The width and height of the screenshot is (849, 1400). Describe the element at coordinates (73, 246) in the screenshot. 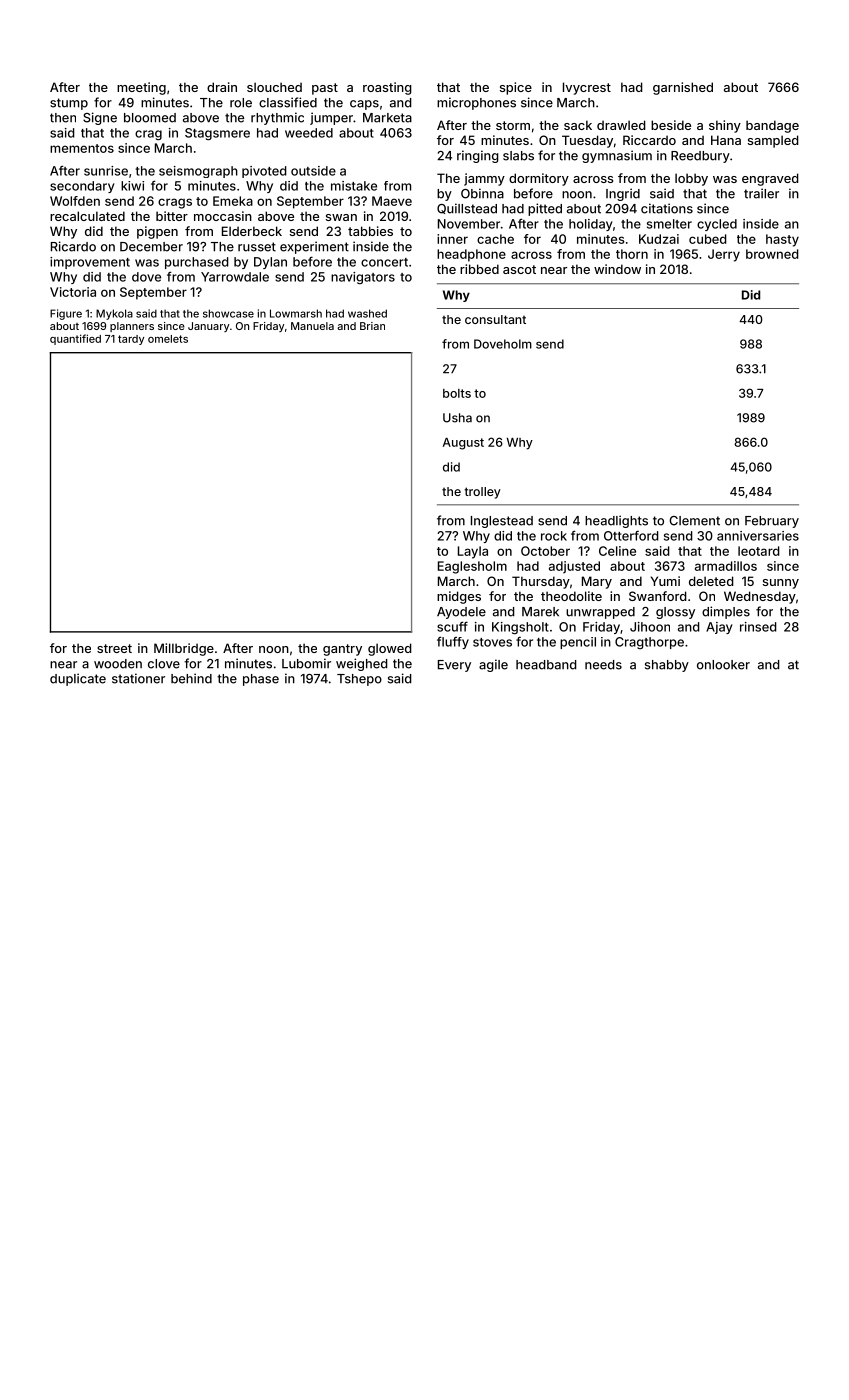

I see `Ricardo` at that location.
